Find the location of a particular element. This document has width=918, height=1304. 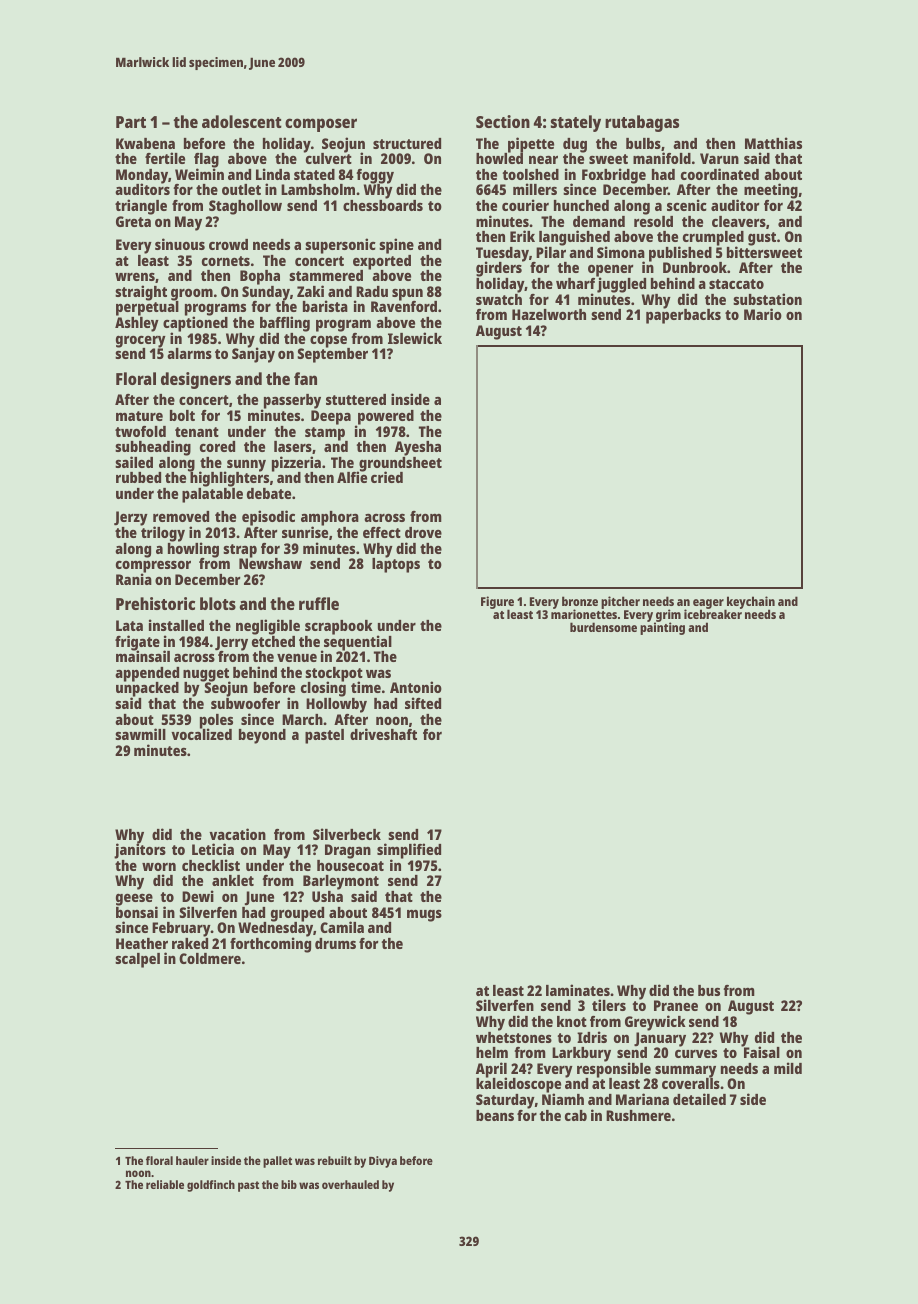

Barleymont is located at coordinates (341, 883).
